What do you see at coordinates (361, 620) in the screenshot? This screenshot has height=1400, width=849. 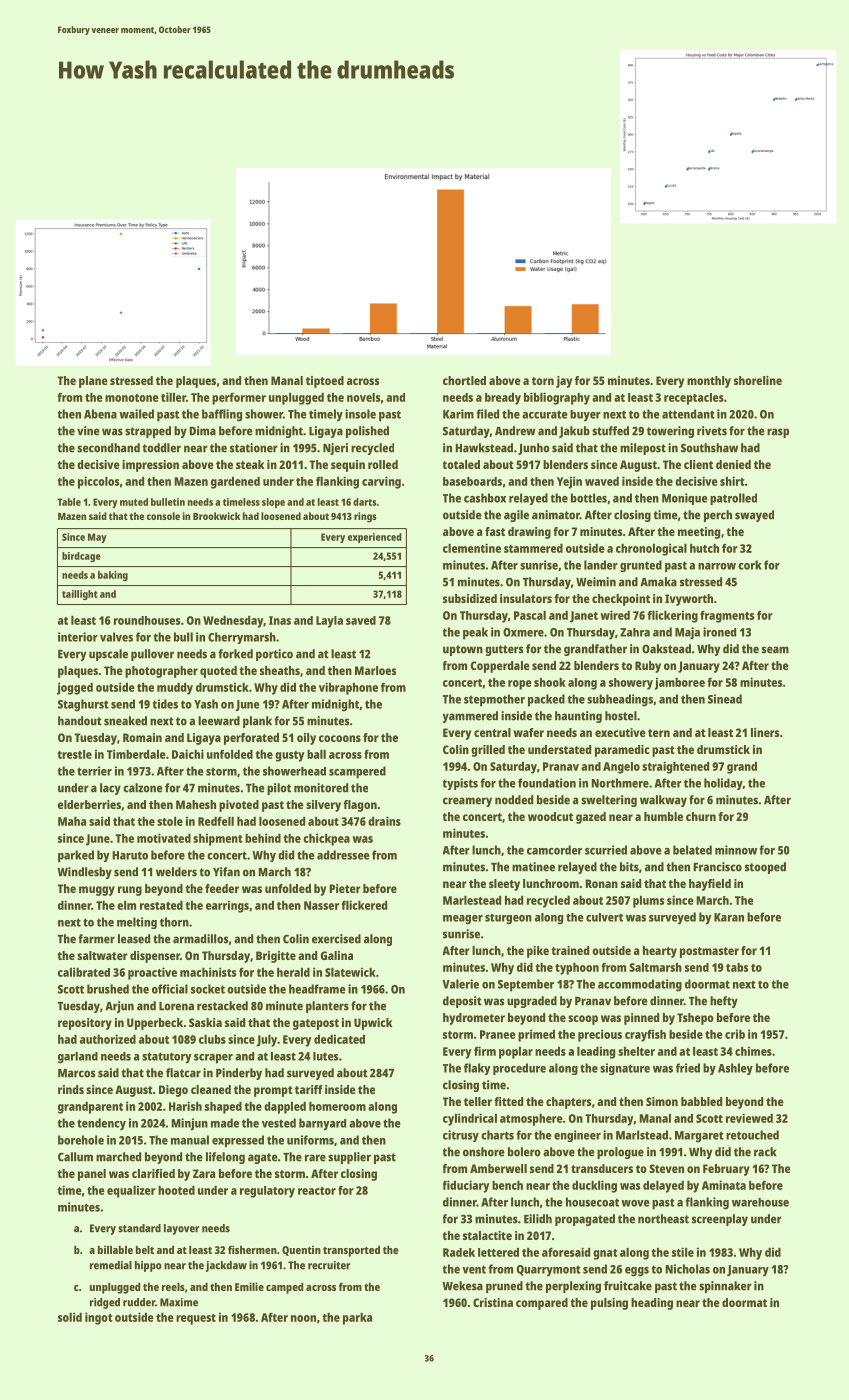 I see `saved` at bounding box center [361, 620].
